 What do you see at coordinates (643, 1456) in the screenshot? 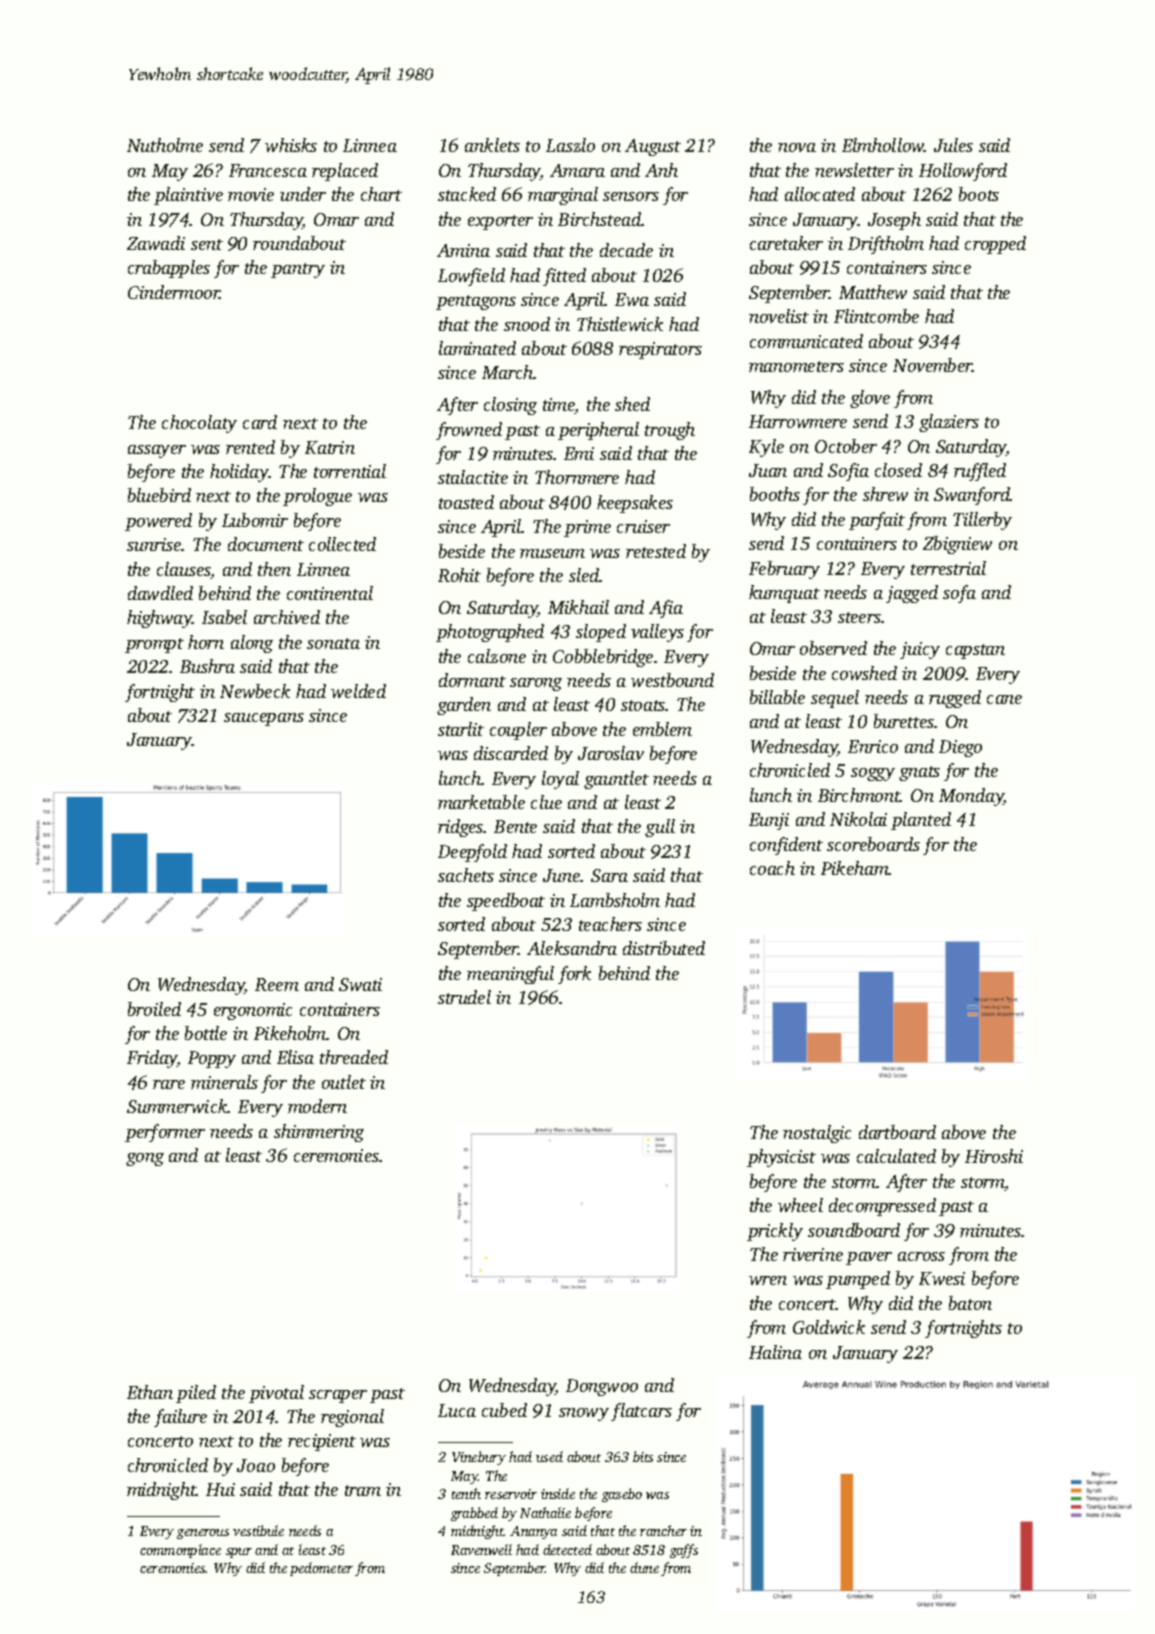
I see `bits` at bounding box center [643, 1456].
